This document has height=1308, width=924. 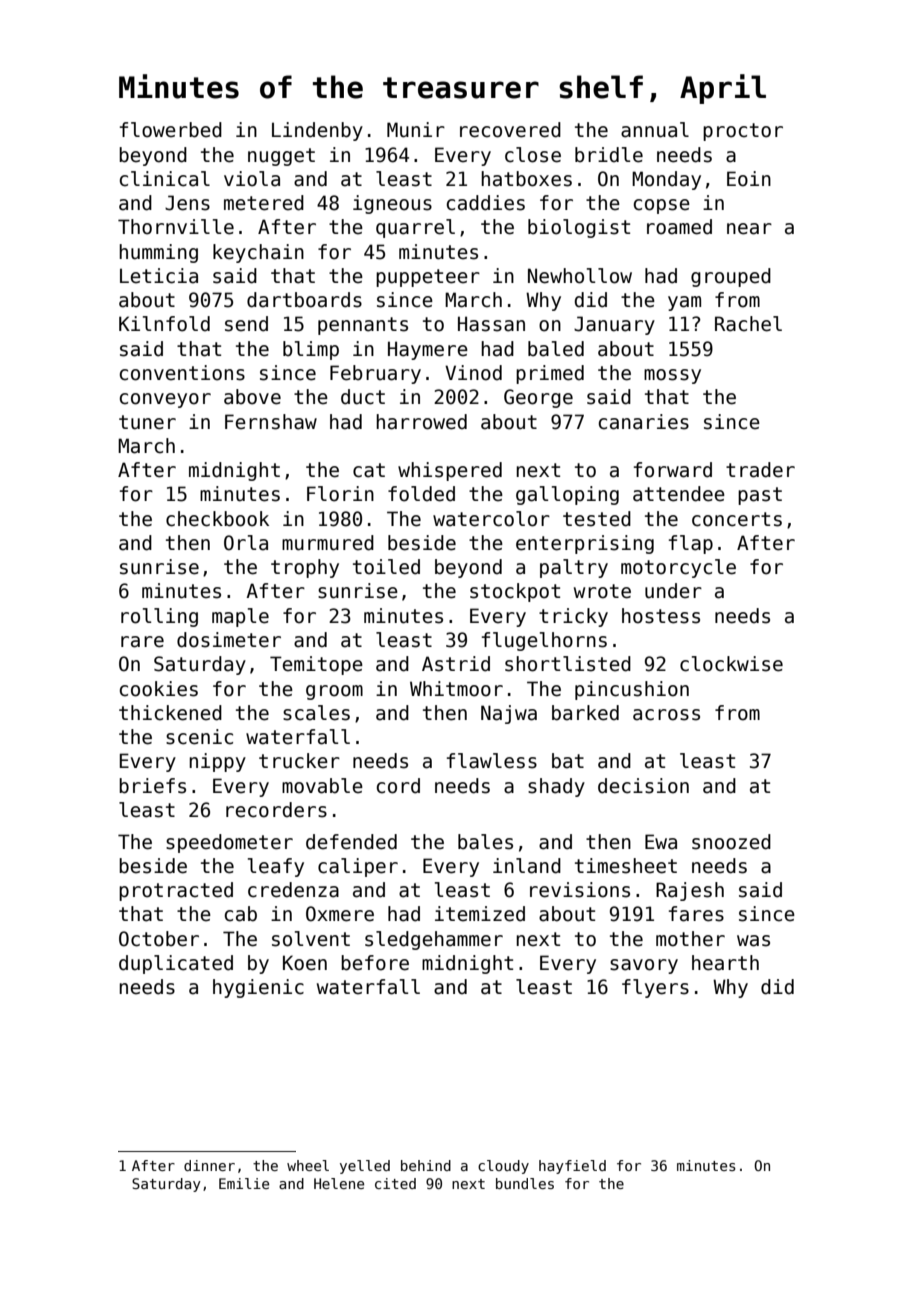 I want to click on roamed, so click(x=679, y=227).
